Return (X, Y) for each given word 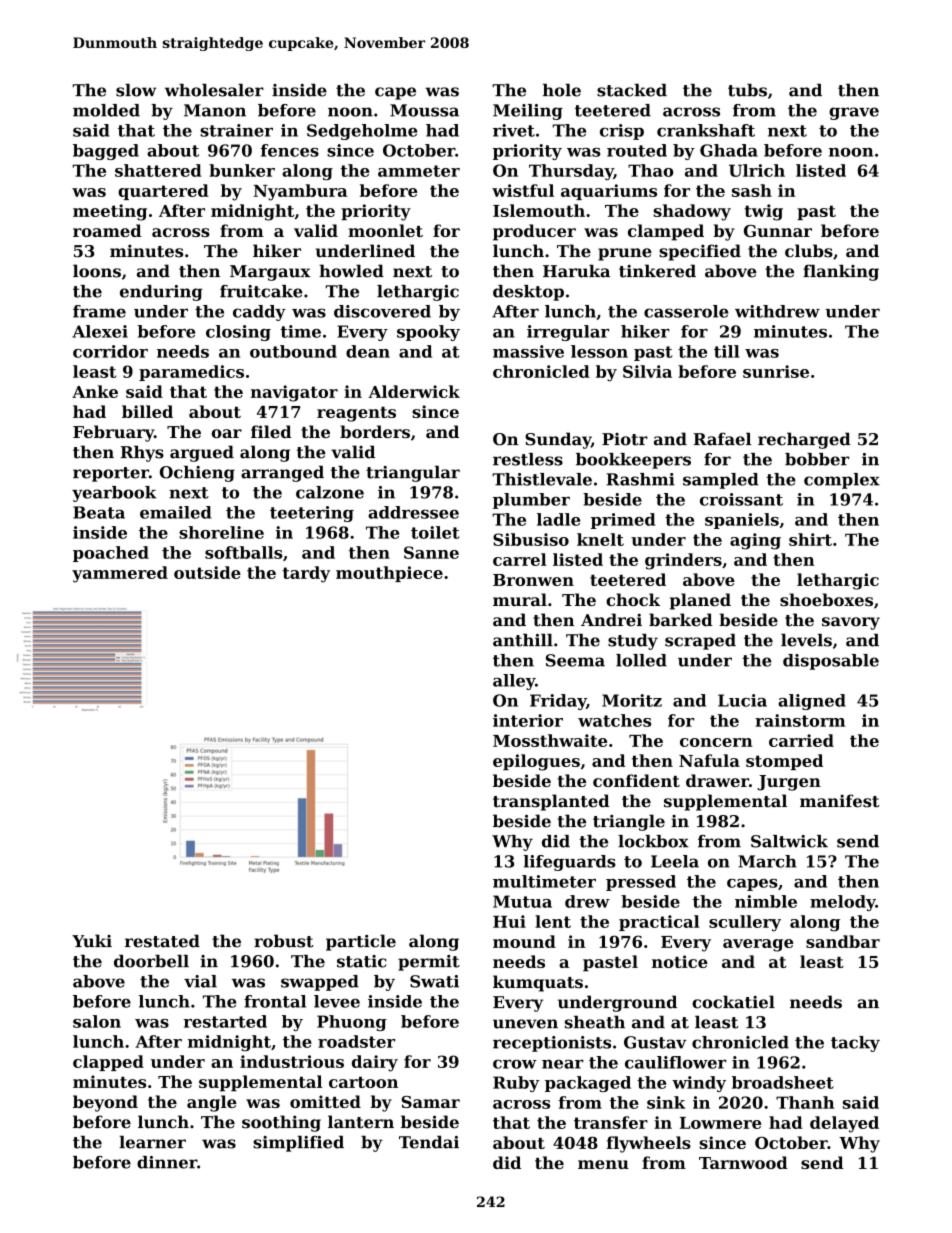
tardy (306, 574)
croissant (741, 499)
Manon (215, 110)
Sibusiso (531, 539)
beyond (105, 1103)
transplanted (551, 802)
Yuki (92, 941)
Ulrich (757, 170)
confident (636, 780)
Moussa (424, 110)
